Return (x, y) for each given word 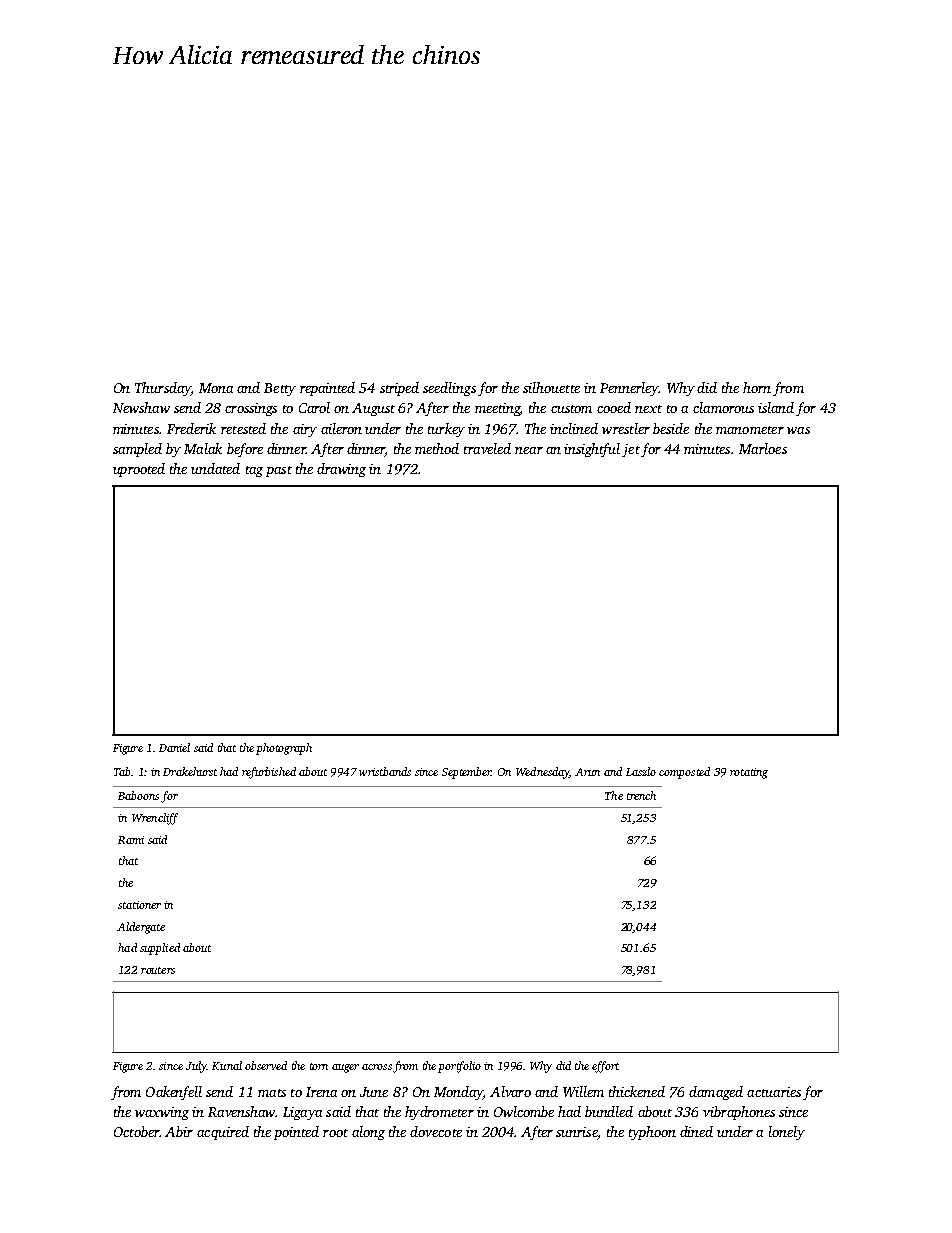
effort (605, 1067)
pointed (296, 1133)
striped (399, 389)
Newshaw (141, 407)
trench (641, 795)
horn (757, 387)
